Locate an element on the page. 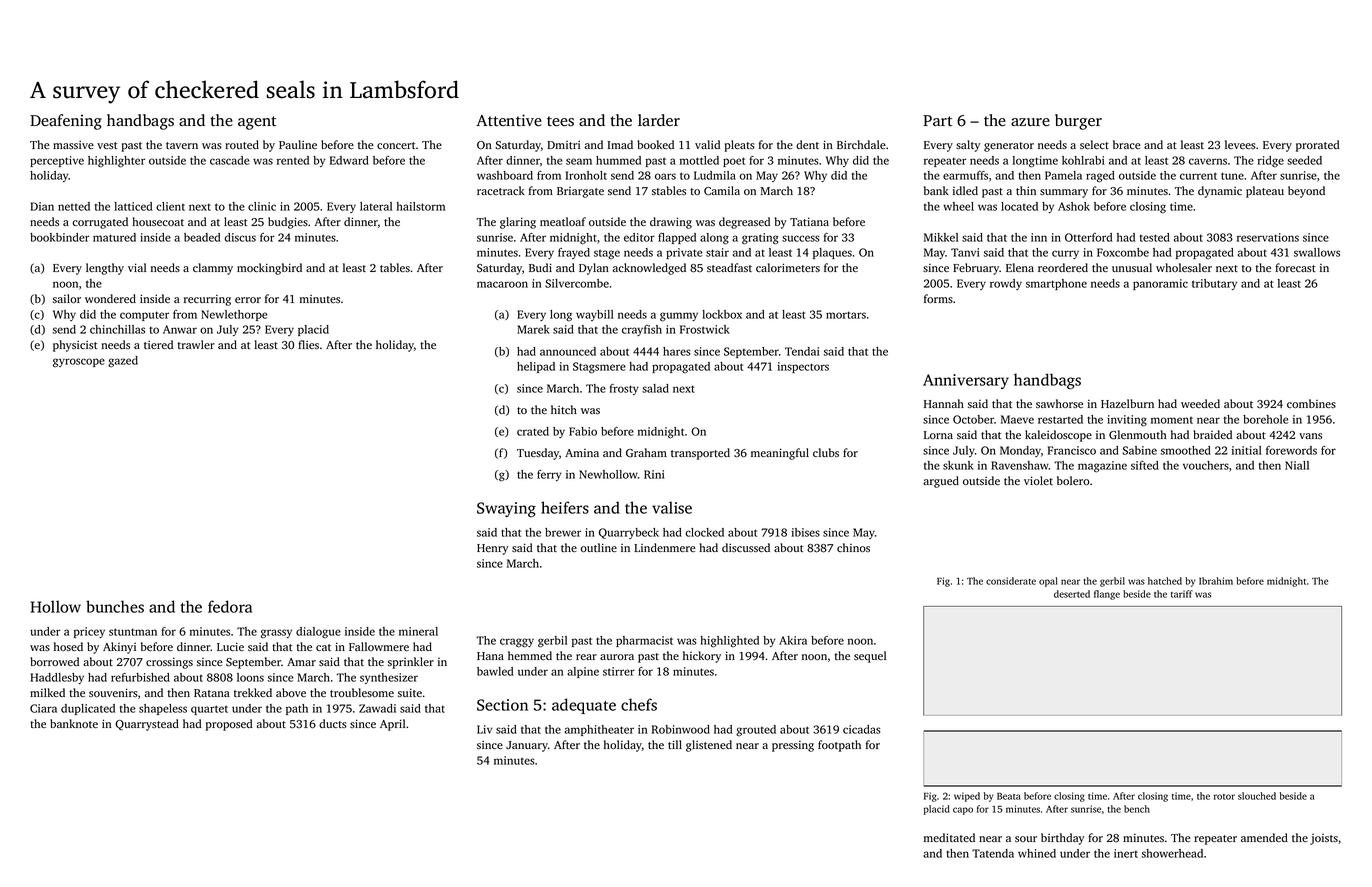 This document has height=887, width=1372. stuntman is located at coordinates (133, 632).
